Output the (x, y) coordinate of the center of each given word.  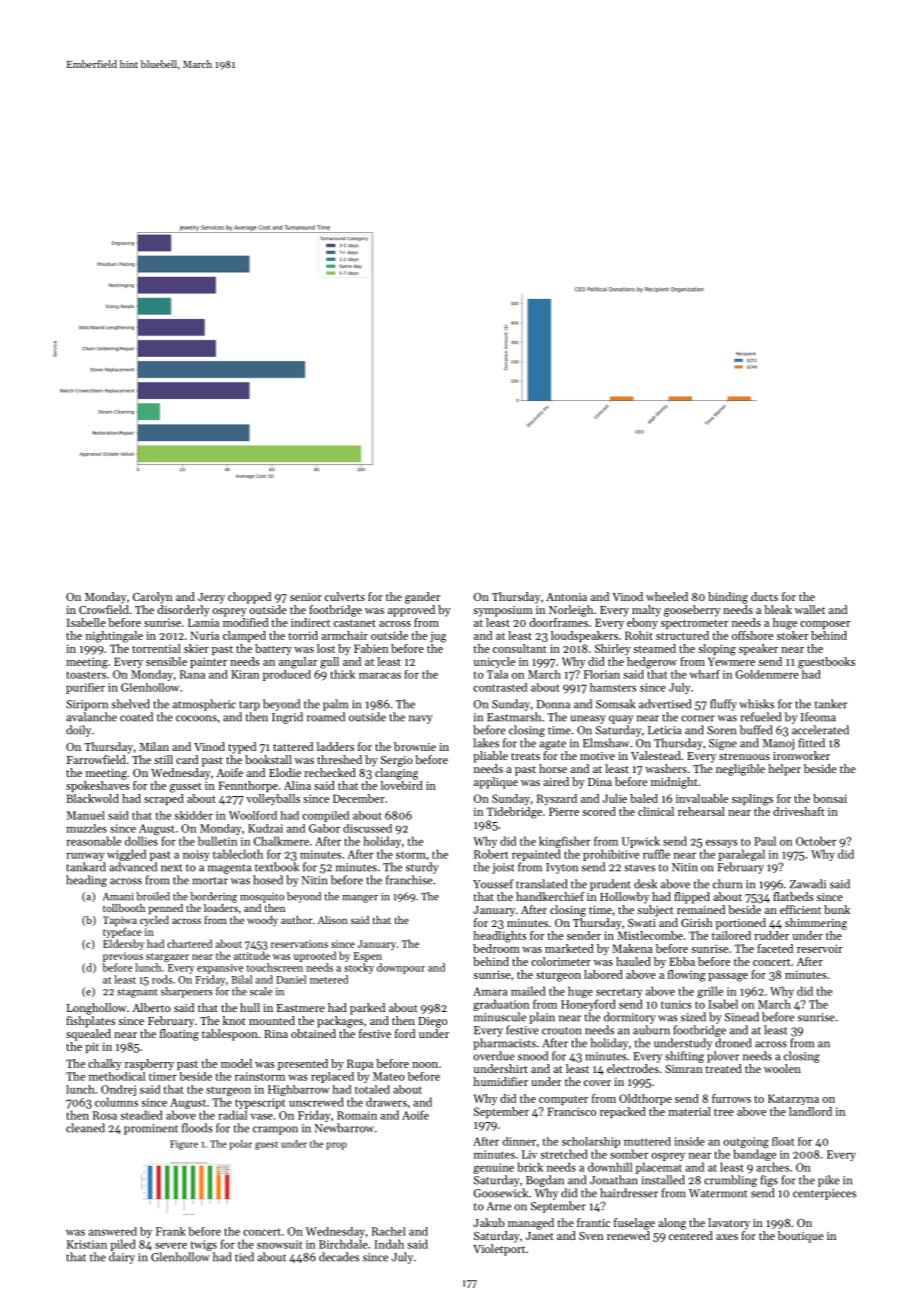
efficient (800, 909)
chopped (249, 598)
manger (360, 899)
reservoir (820, 948)
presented (303, 1064)
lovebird (402, 785)
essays (721, 844)
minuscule (500, 1017)
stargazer (167, 957)
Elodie (285, 772)
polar (241, 1145)
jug (438, 637)
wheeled (667, 596)
